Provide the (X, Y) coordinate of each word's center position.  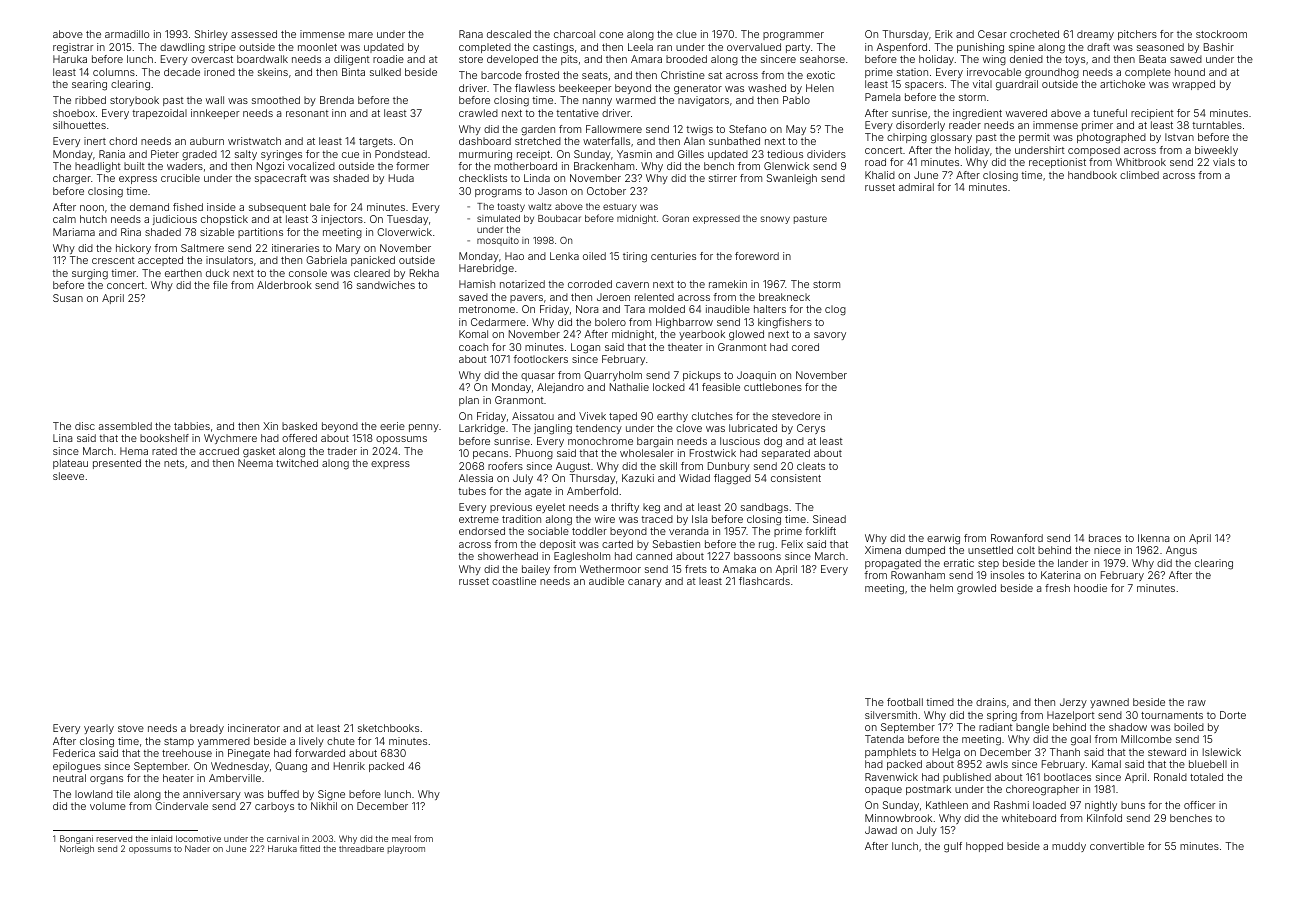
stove (131, 728)
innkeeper (215, 114)
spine (1022, 48)
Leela (640, 47)
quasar (538, 377)
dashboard (485, 141)
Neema (255, 463)
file (220, 285)
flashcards (764, 581)
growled (976, 589)
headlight (98, 167)
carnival (283, 838)
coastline (514, 581)
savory (830, 336)
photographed (1111, 138)
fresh (1057, 588)
